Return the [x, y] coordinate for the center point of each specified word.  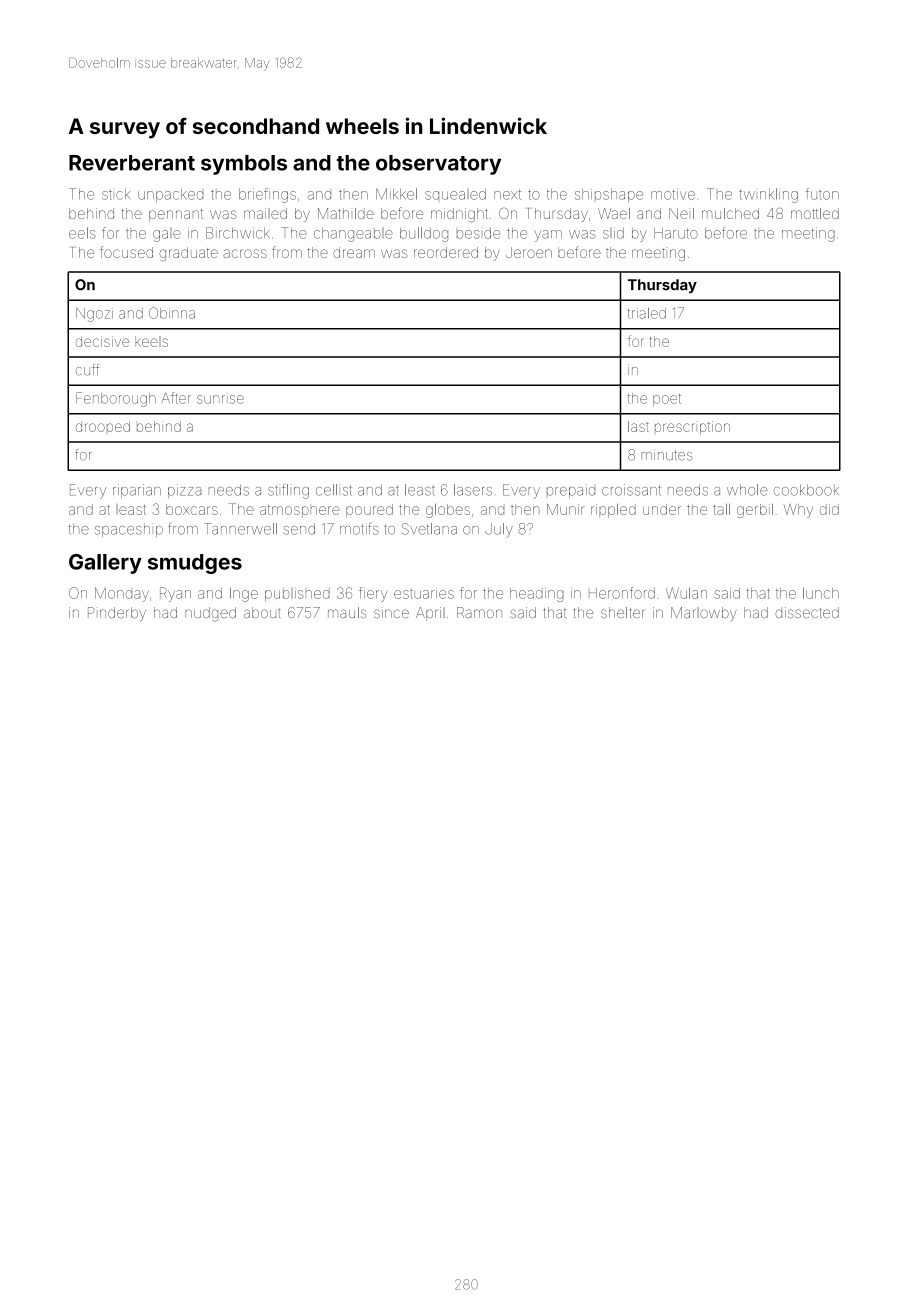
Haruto [676, 233]
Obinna [172, 313]
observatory [438, 165]
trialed [647, 313]
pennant [176, 215]
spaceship [129, 530]
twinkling [768, 195]
